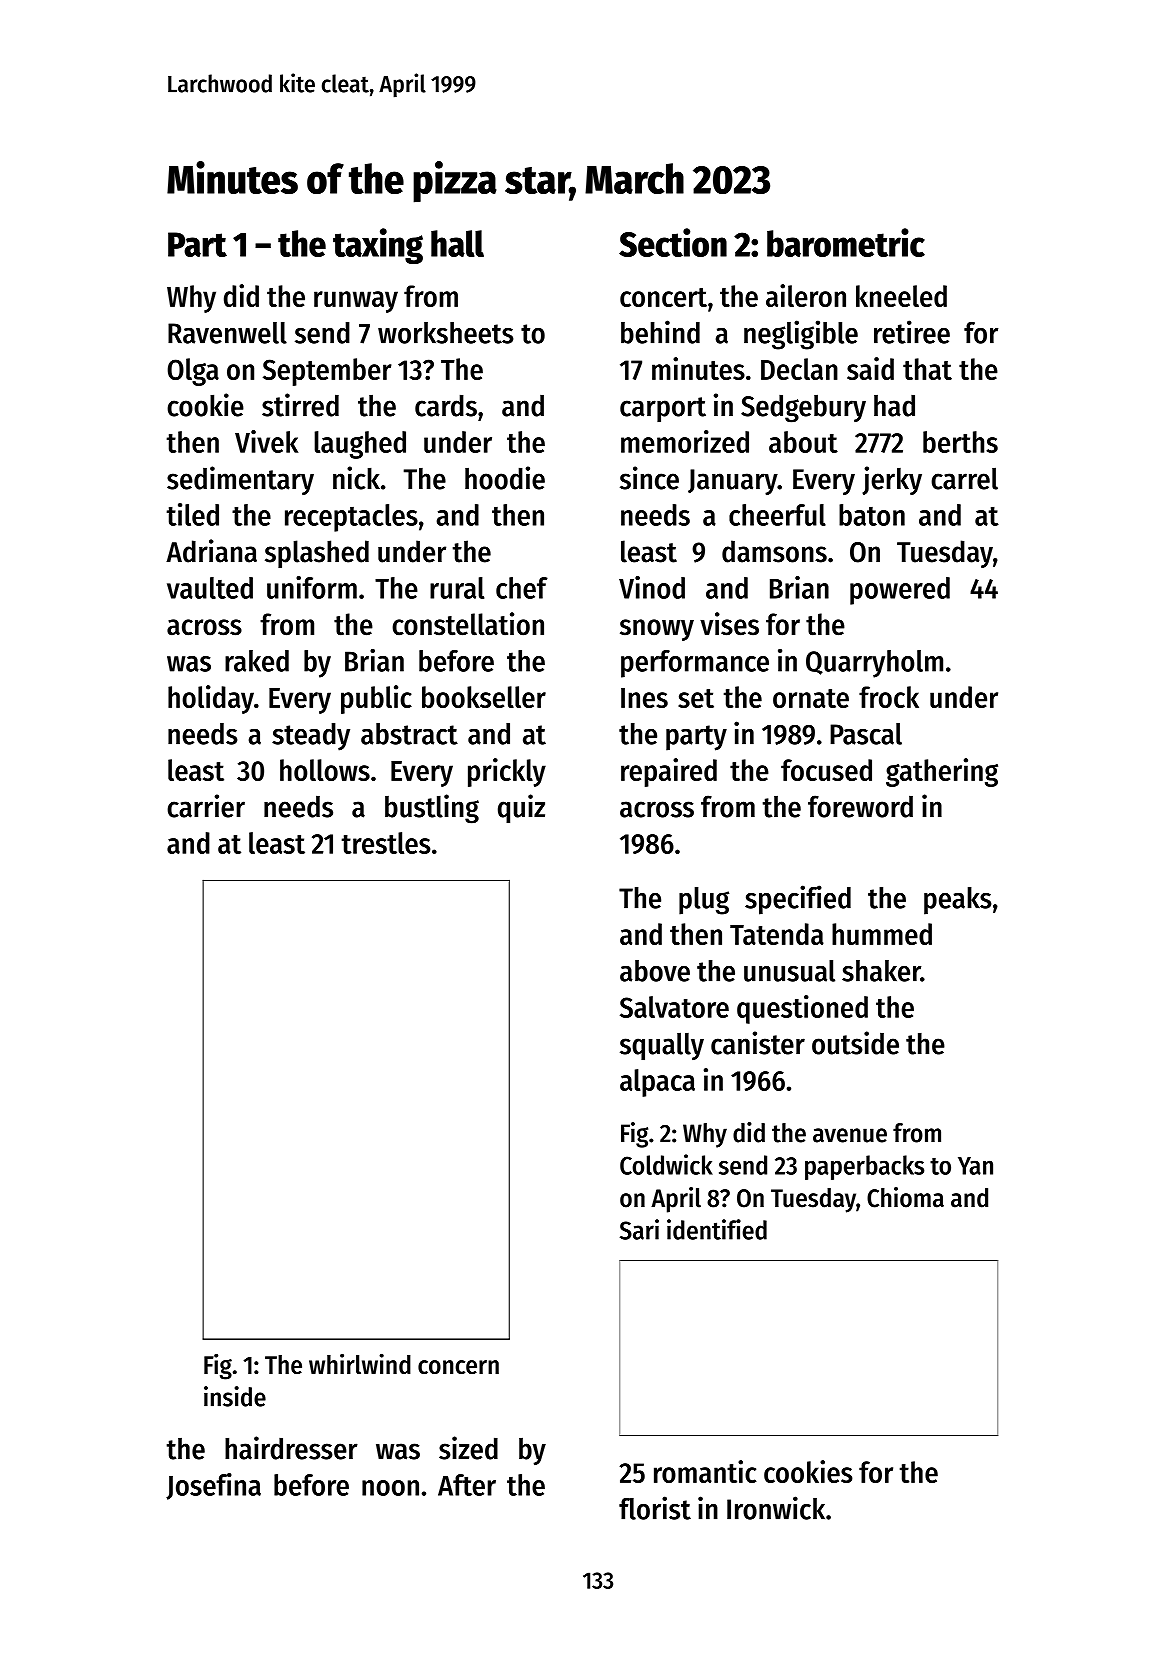 Image resolution: width=1165 pixels, height=1654 pixels. I want to click on splashed, so click(317, 554).
